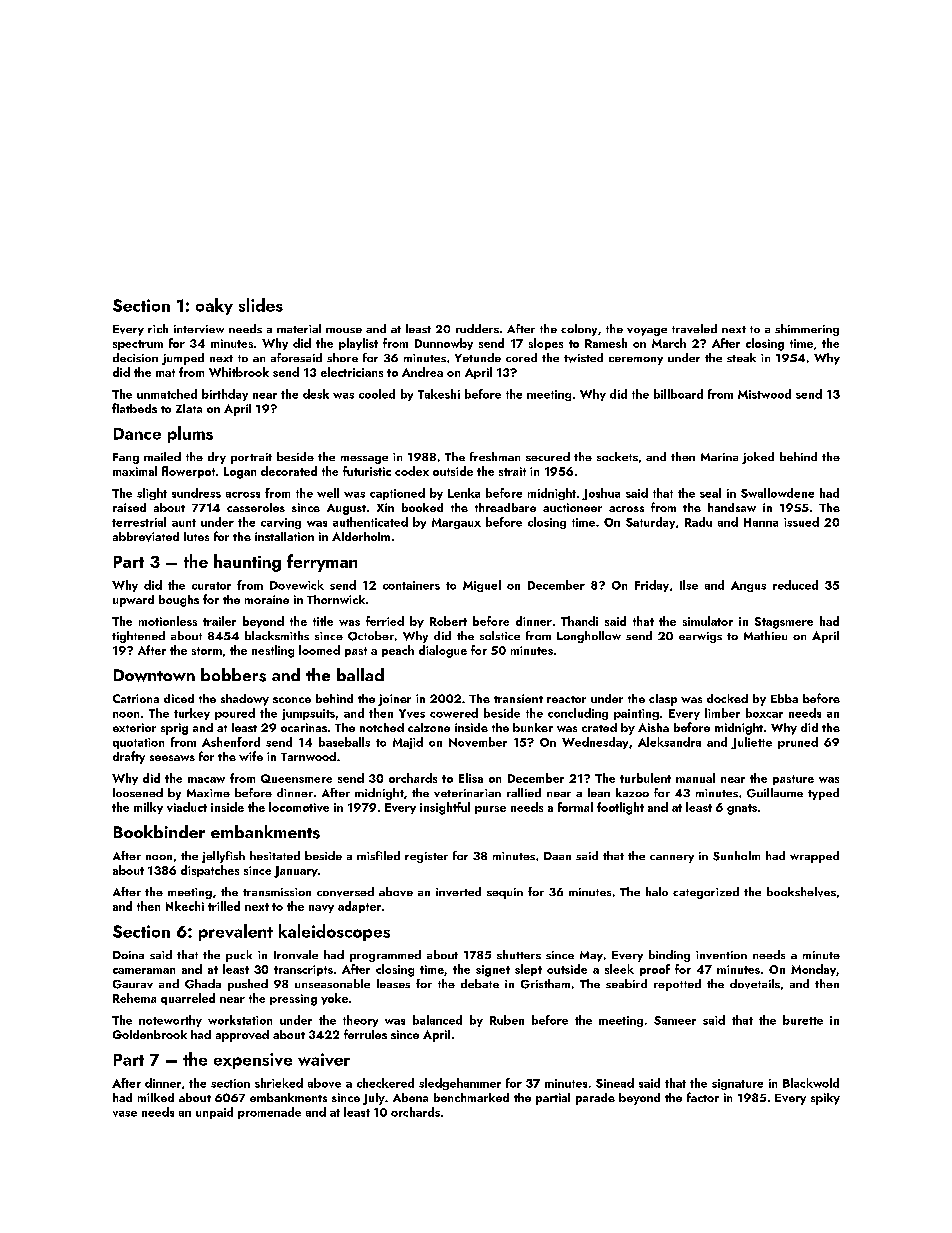 This document has width=952, height=1233. Describe the element at coordinates (277, 635) in the document. I see `blacksmiths` at that location.
